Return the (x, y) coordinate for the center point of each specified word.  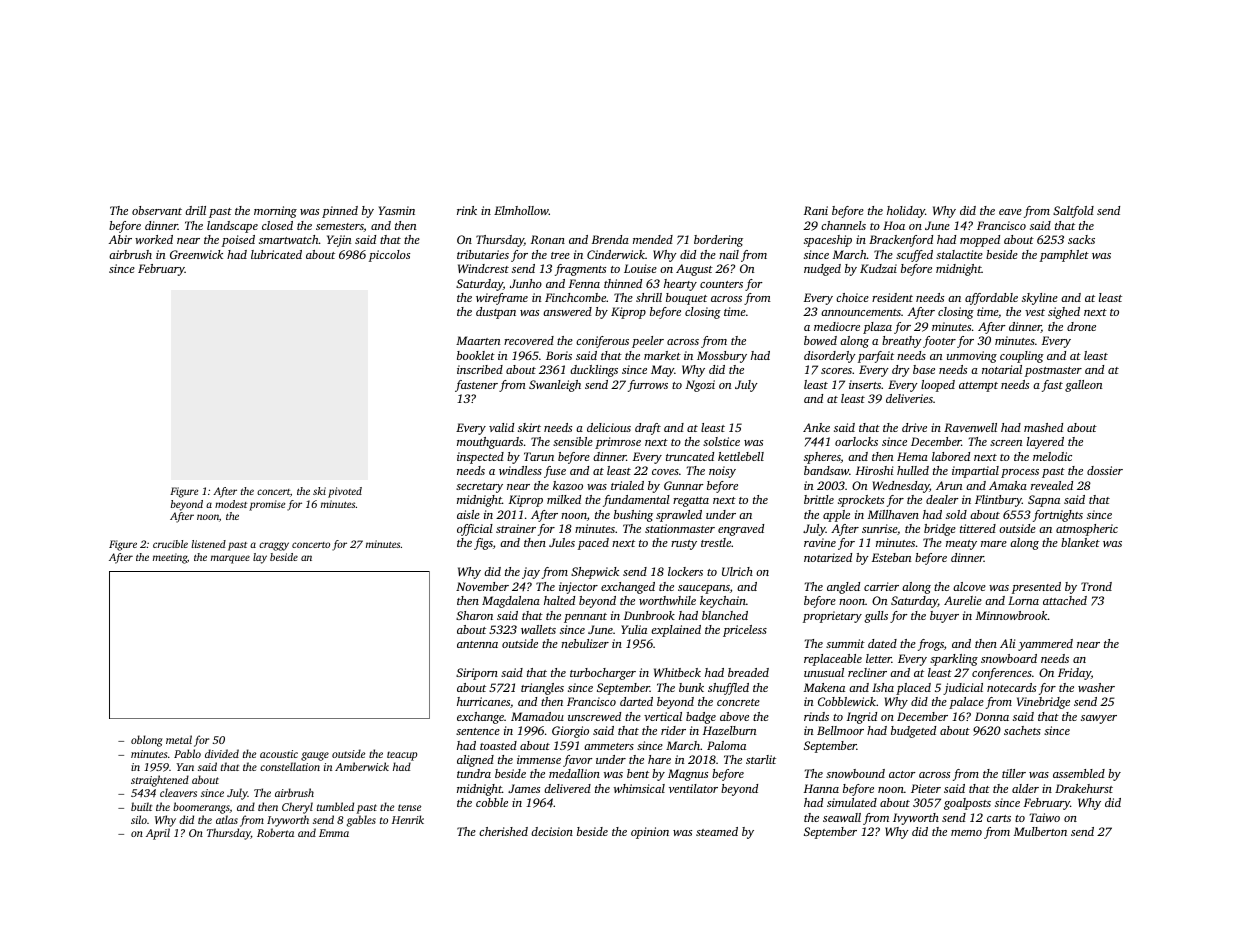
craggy (274, 546)
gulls (876, 617)
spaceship (828, 241)
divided (222, 753)
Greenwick (196, 254)
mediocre (837, 326)
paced (593, 544)
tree (560, 255)
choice (852, 297)
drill (195, 210)
